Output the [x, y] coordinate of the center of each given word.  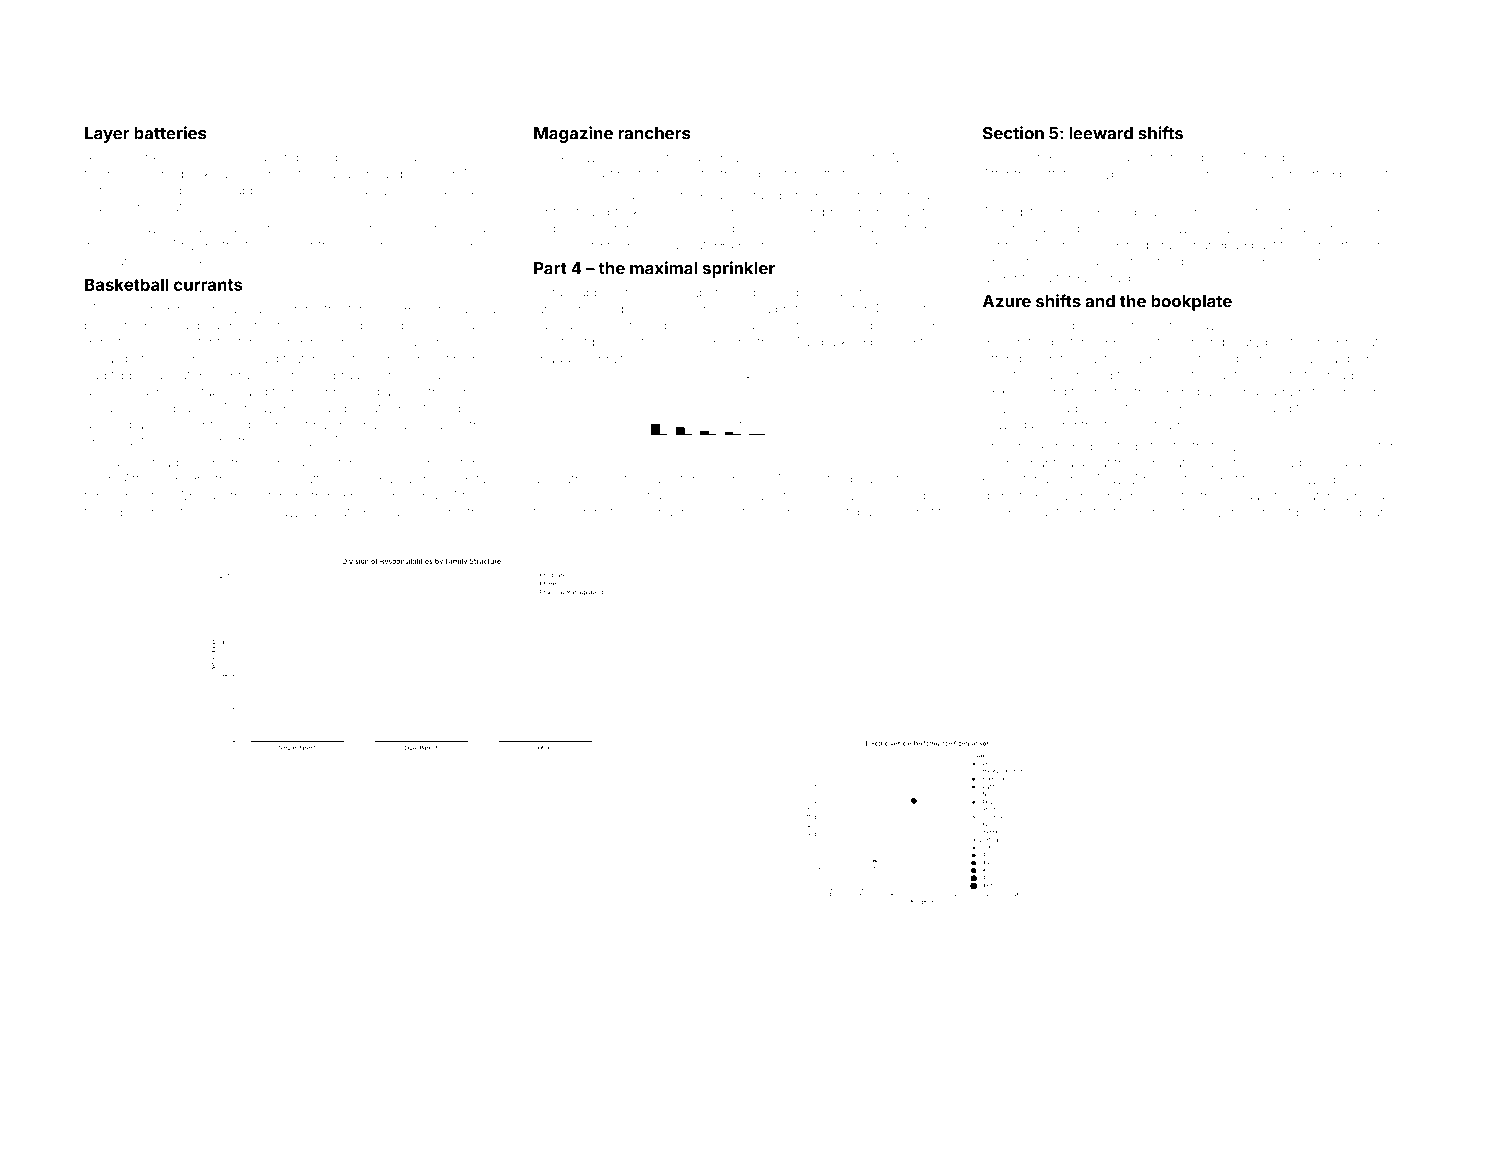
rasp [1123, 280]
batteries [170, 133]
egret [1223, 481]
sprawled [1160, 174]
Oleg [846, 158]
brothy [794, 310]
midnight [181, 480]
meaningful [590, 513]
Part [550, 268]
